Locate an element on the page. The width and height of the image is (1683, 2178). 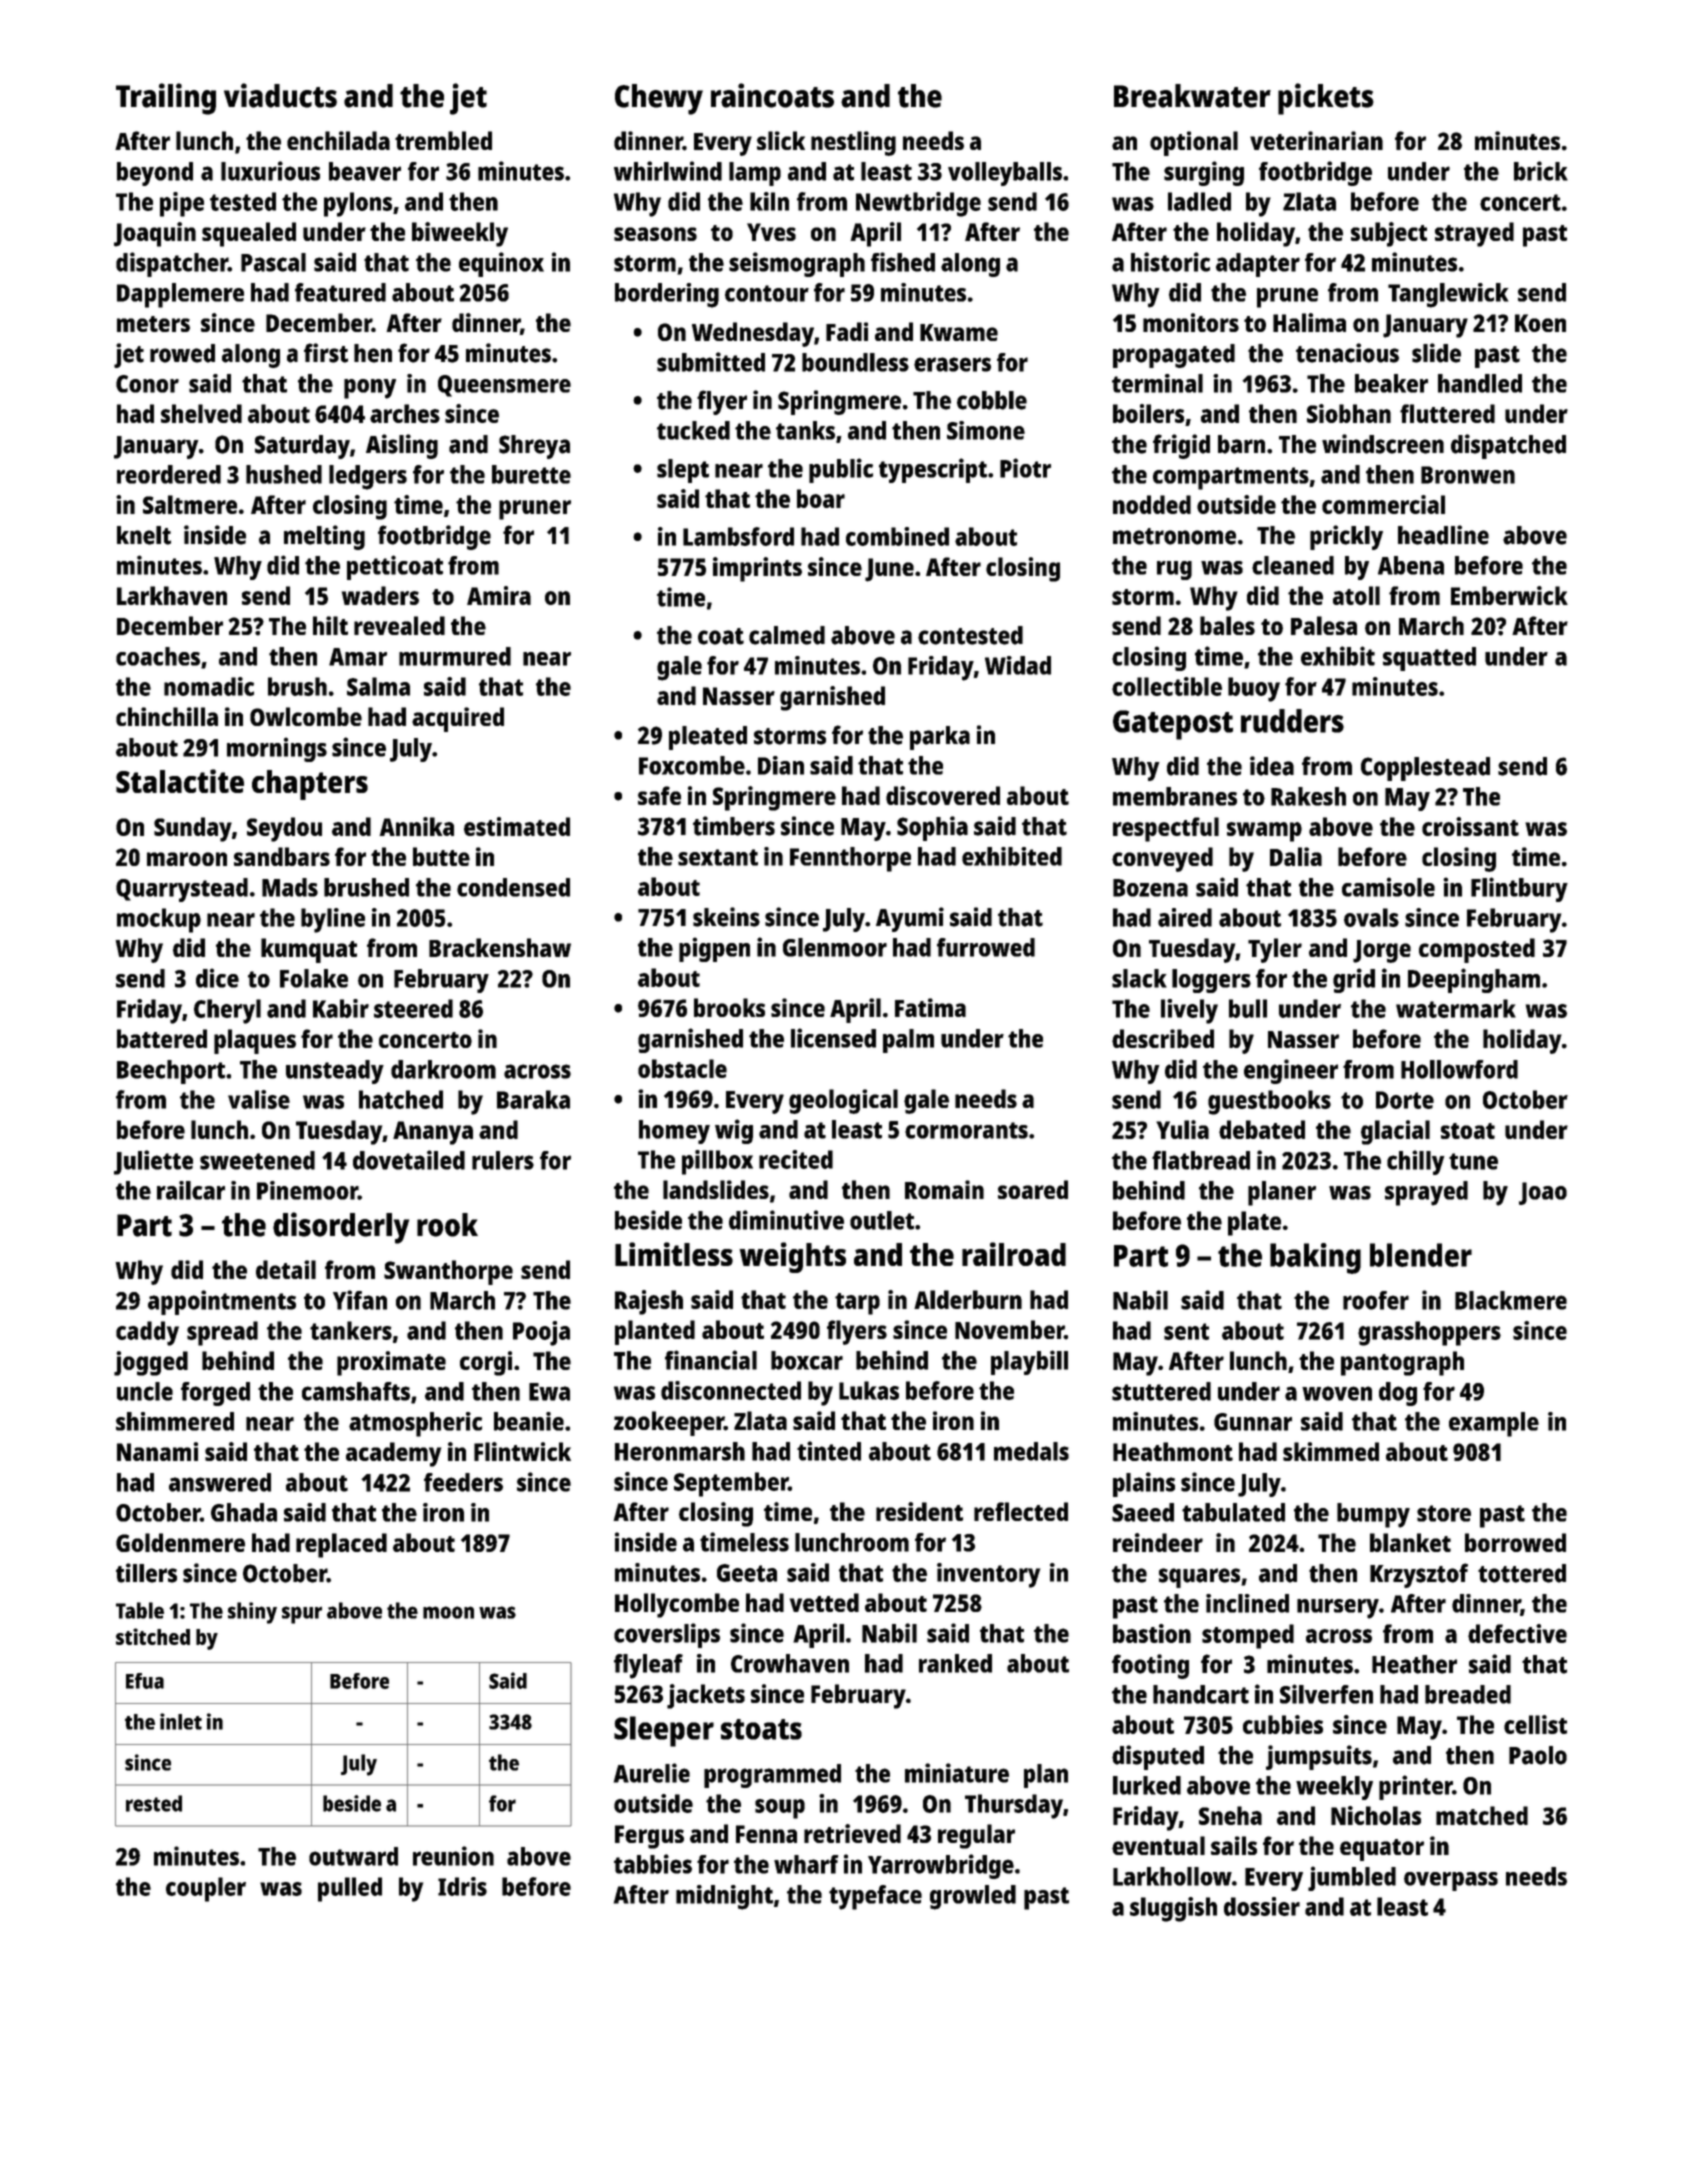
Siobhan is located at coordinates (1349, 413).
